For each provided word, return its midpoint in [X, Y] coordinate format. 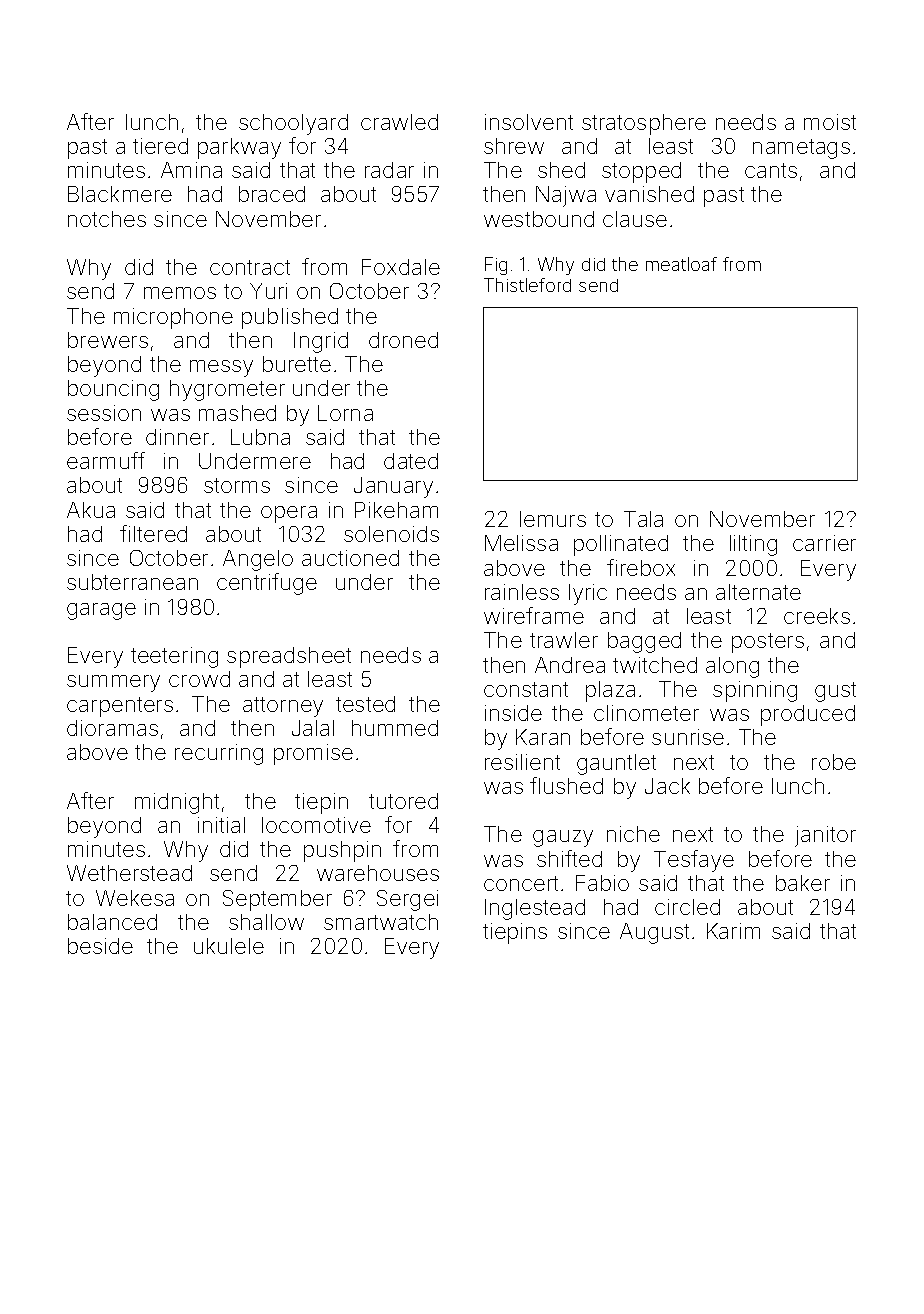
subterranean [132, 582]
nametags [801, 149]
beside [100, 946]
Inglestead [535, 909]
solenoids [391, 534]
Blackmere [120, 194]
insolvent [529, 122]
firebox [641, 567]
